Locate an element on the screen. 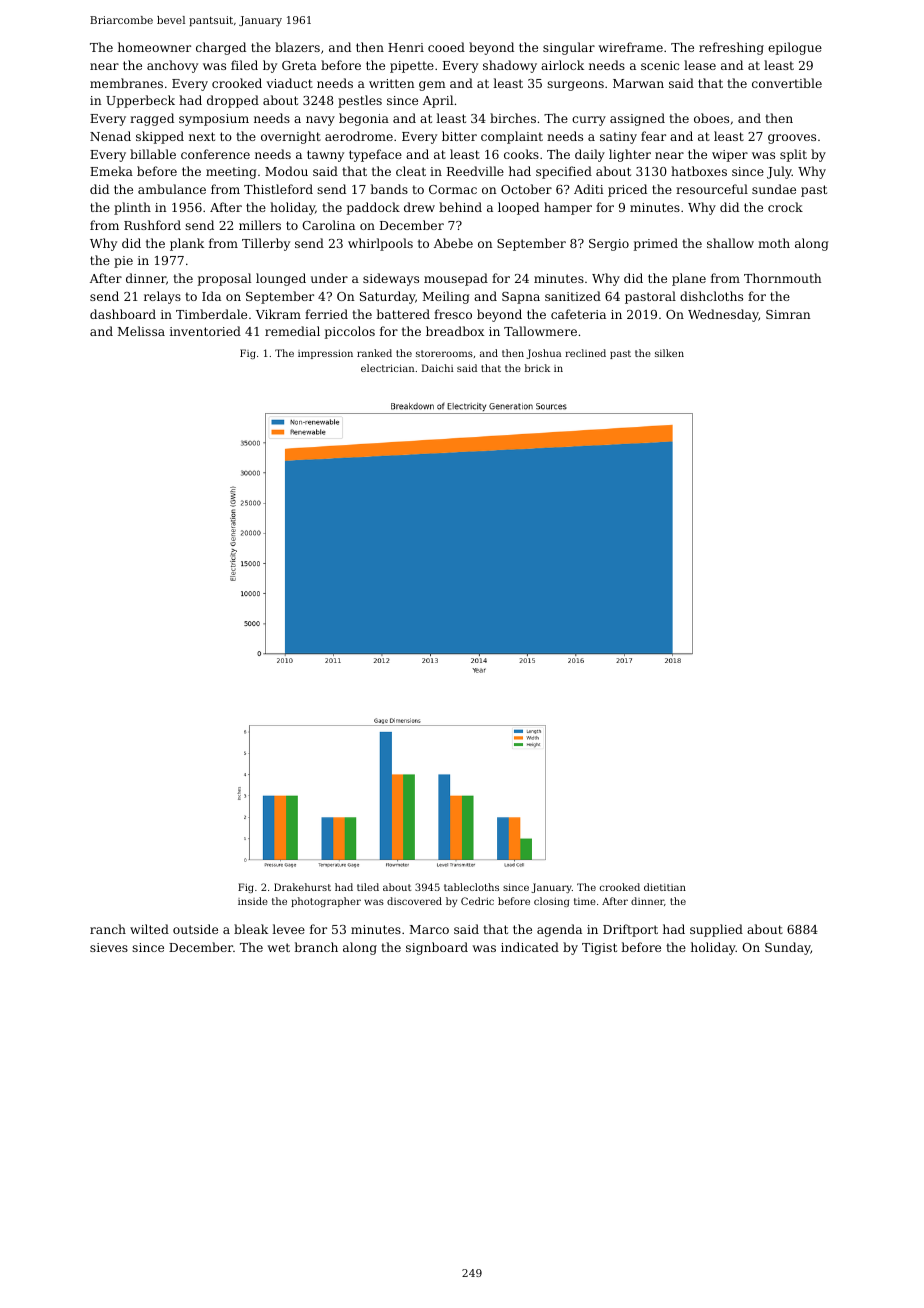 This screenshot has width=924, height=1308. sieves is located at coordinates (109, 947).
